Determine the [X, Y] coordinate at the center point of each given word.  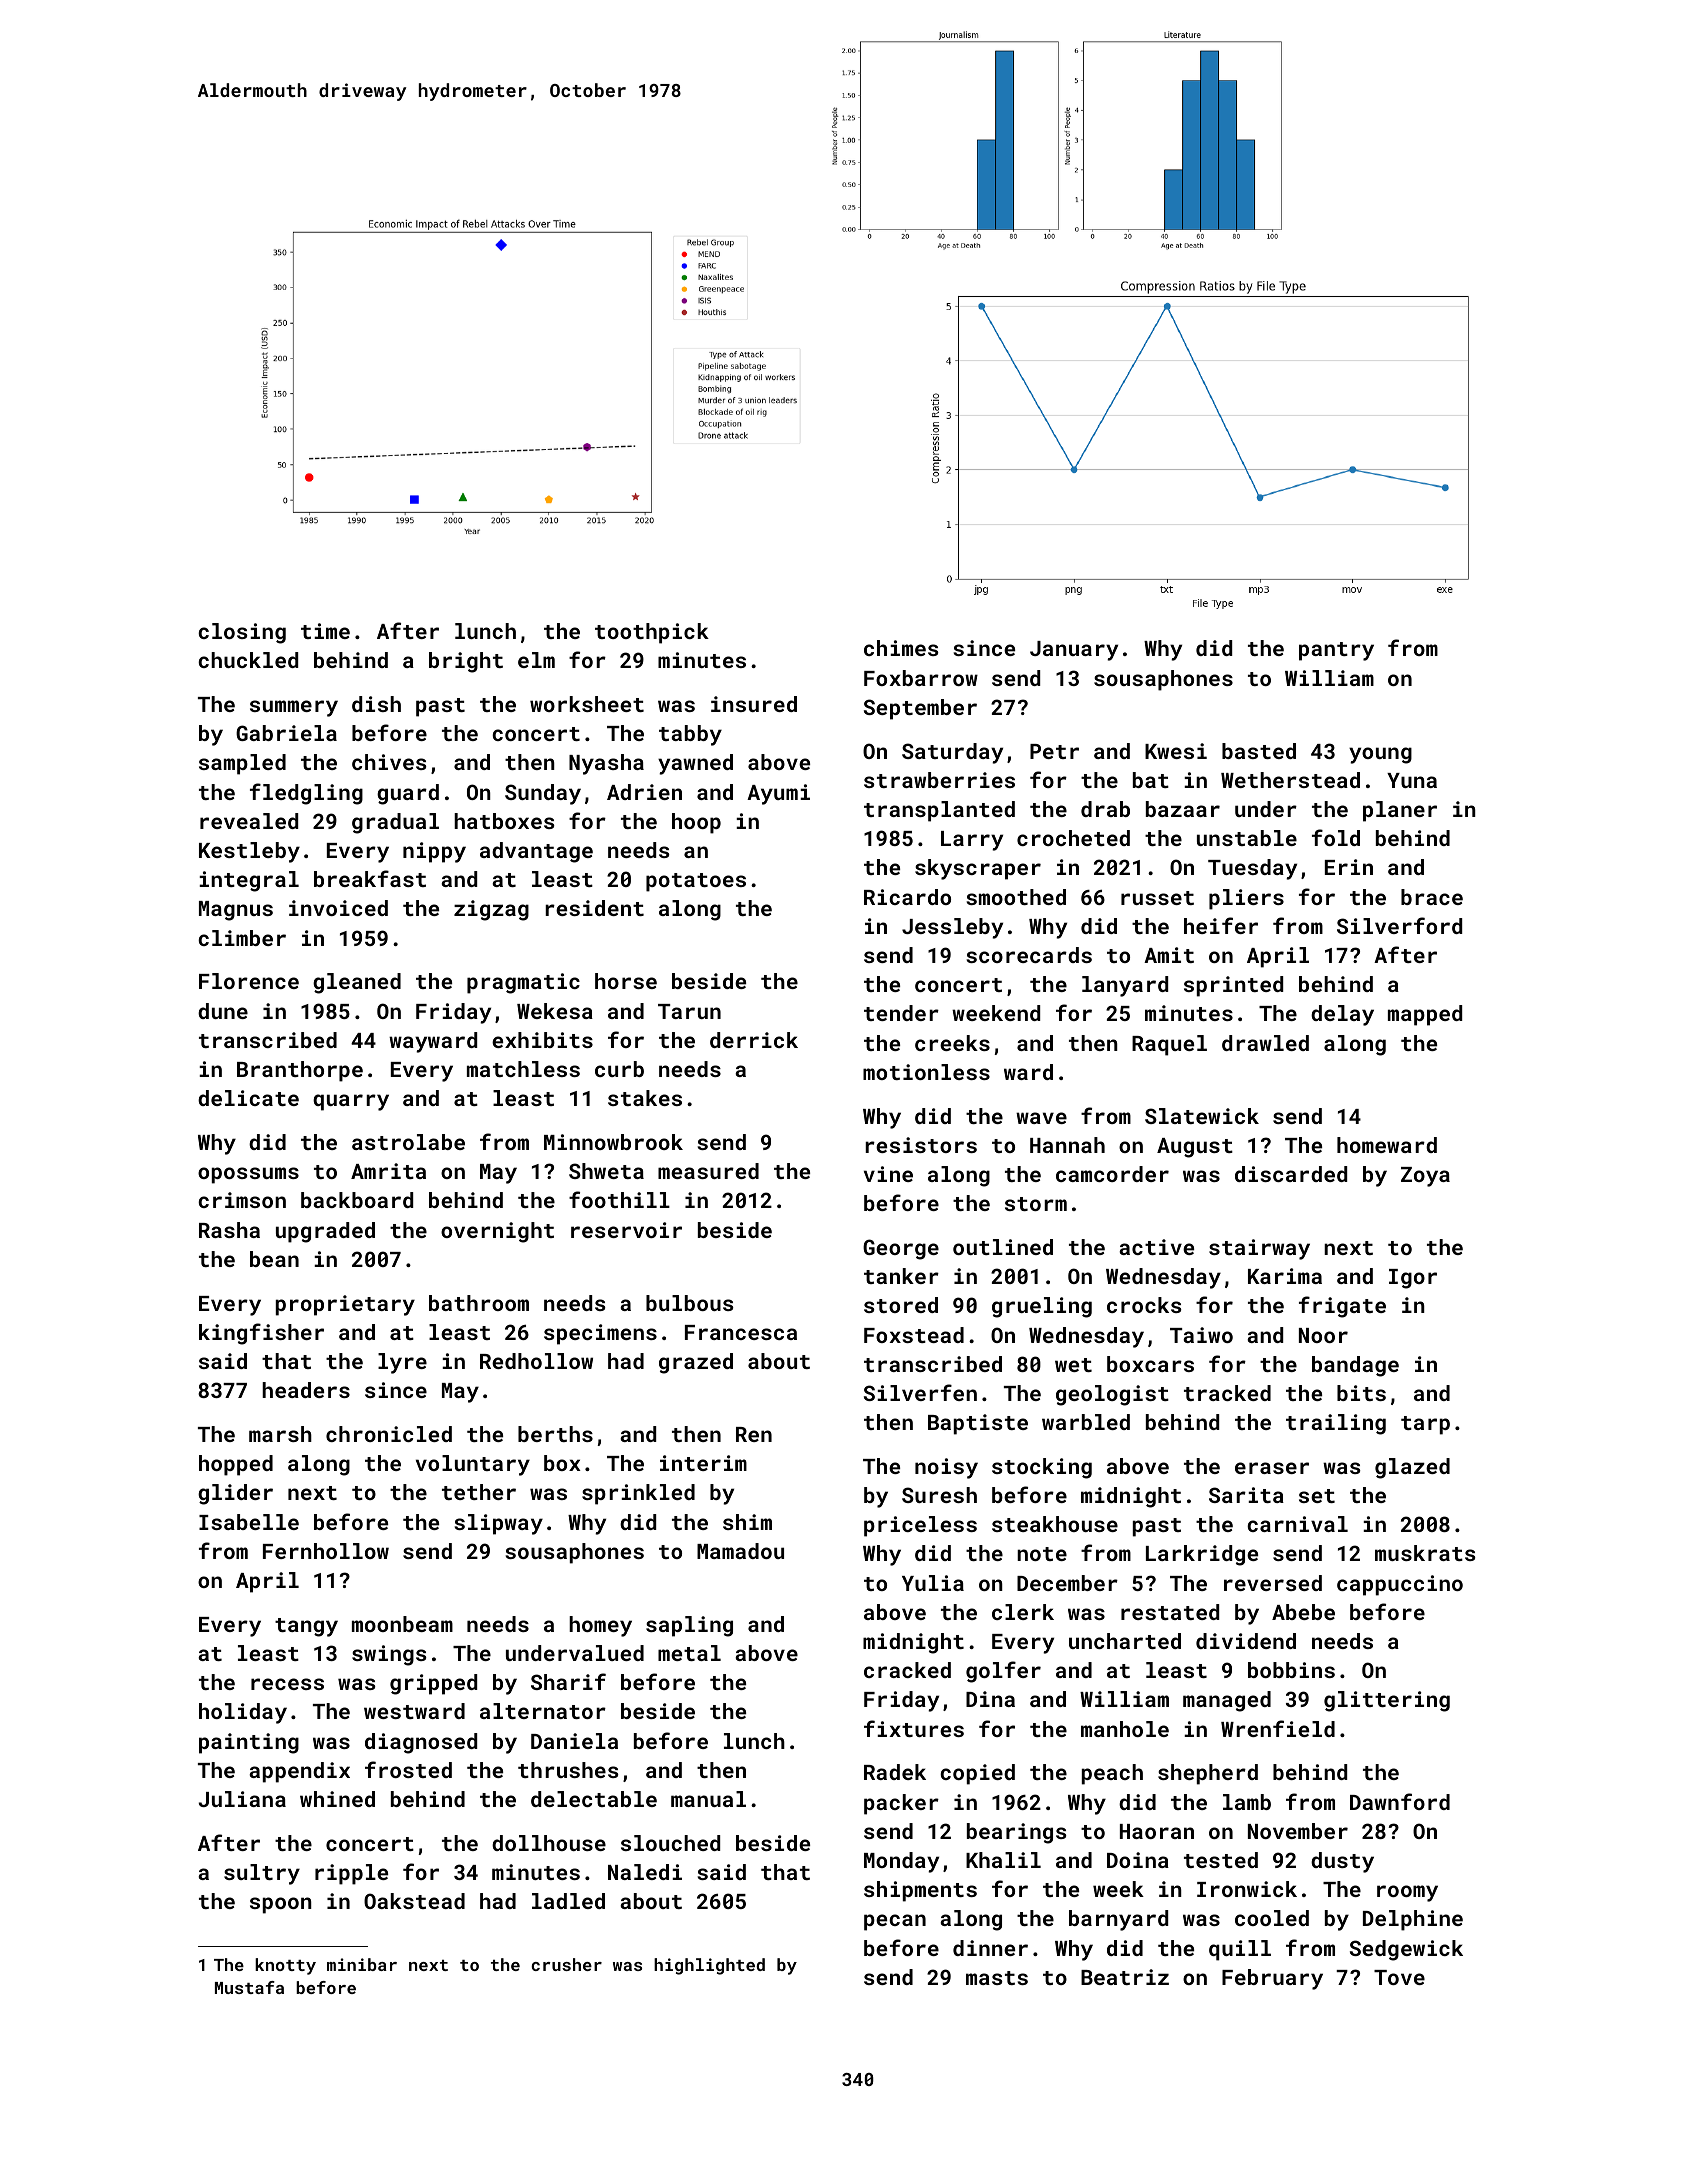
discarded [1291, 1174]
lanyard [1125, 986]
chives [389, 762]
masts [997, 1978]
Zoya [1425, 1177]
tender [901, 1013]
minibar [362, 1964]
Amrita [388, 1171]
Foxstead [914, 1335]
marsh [280, 1434]
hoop [696, 823]
